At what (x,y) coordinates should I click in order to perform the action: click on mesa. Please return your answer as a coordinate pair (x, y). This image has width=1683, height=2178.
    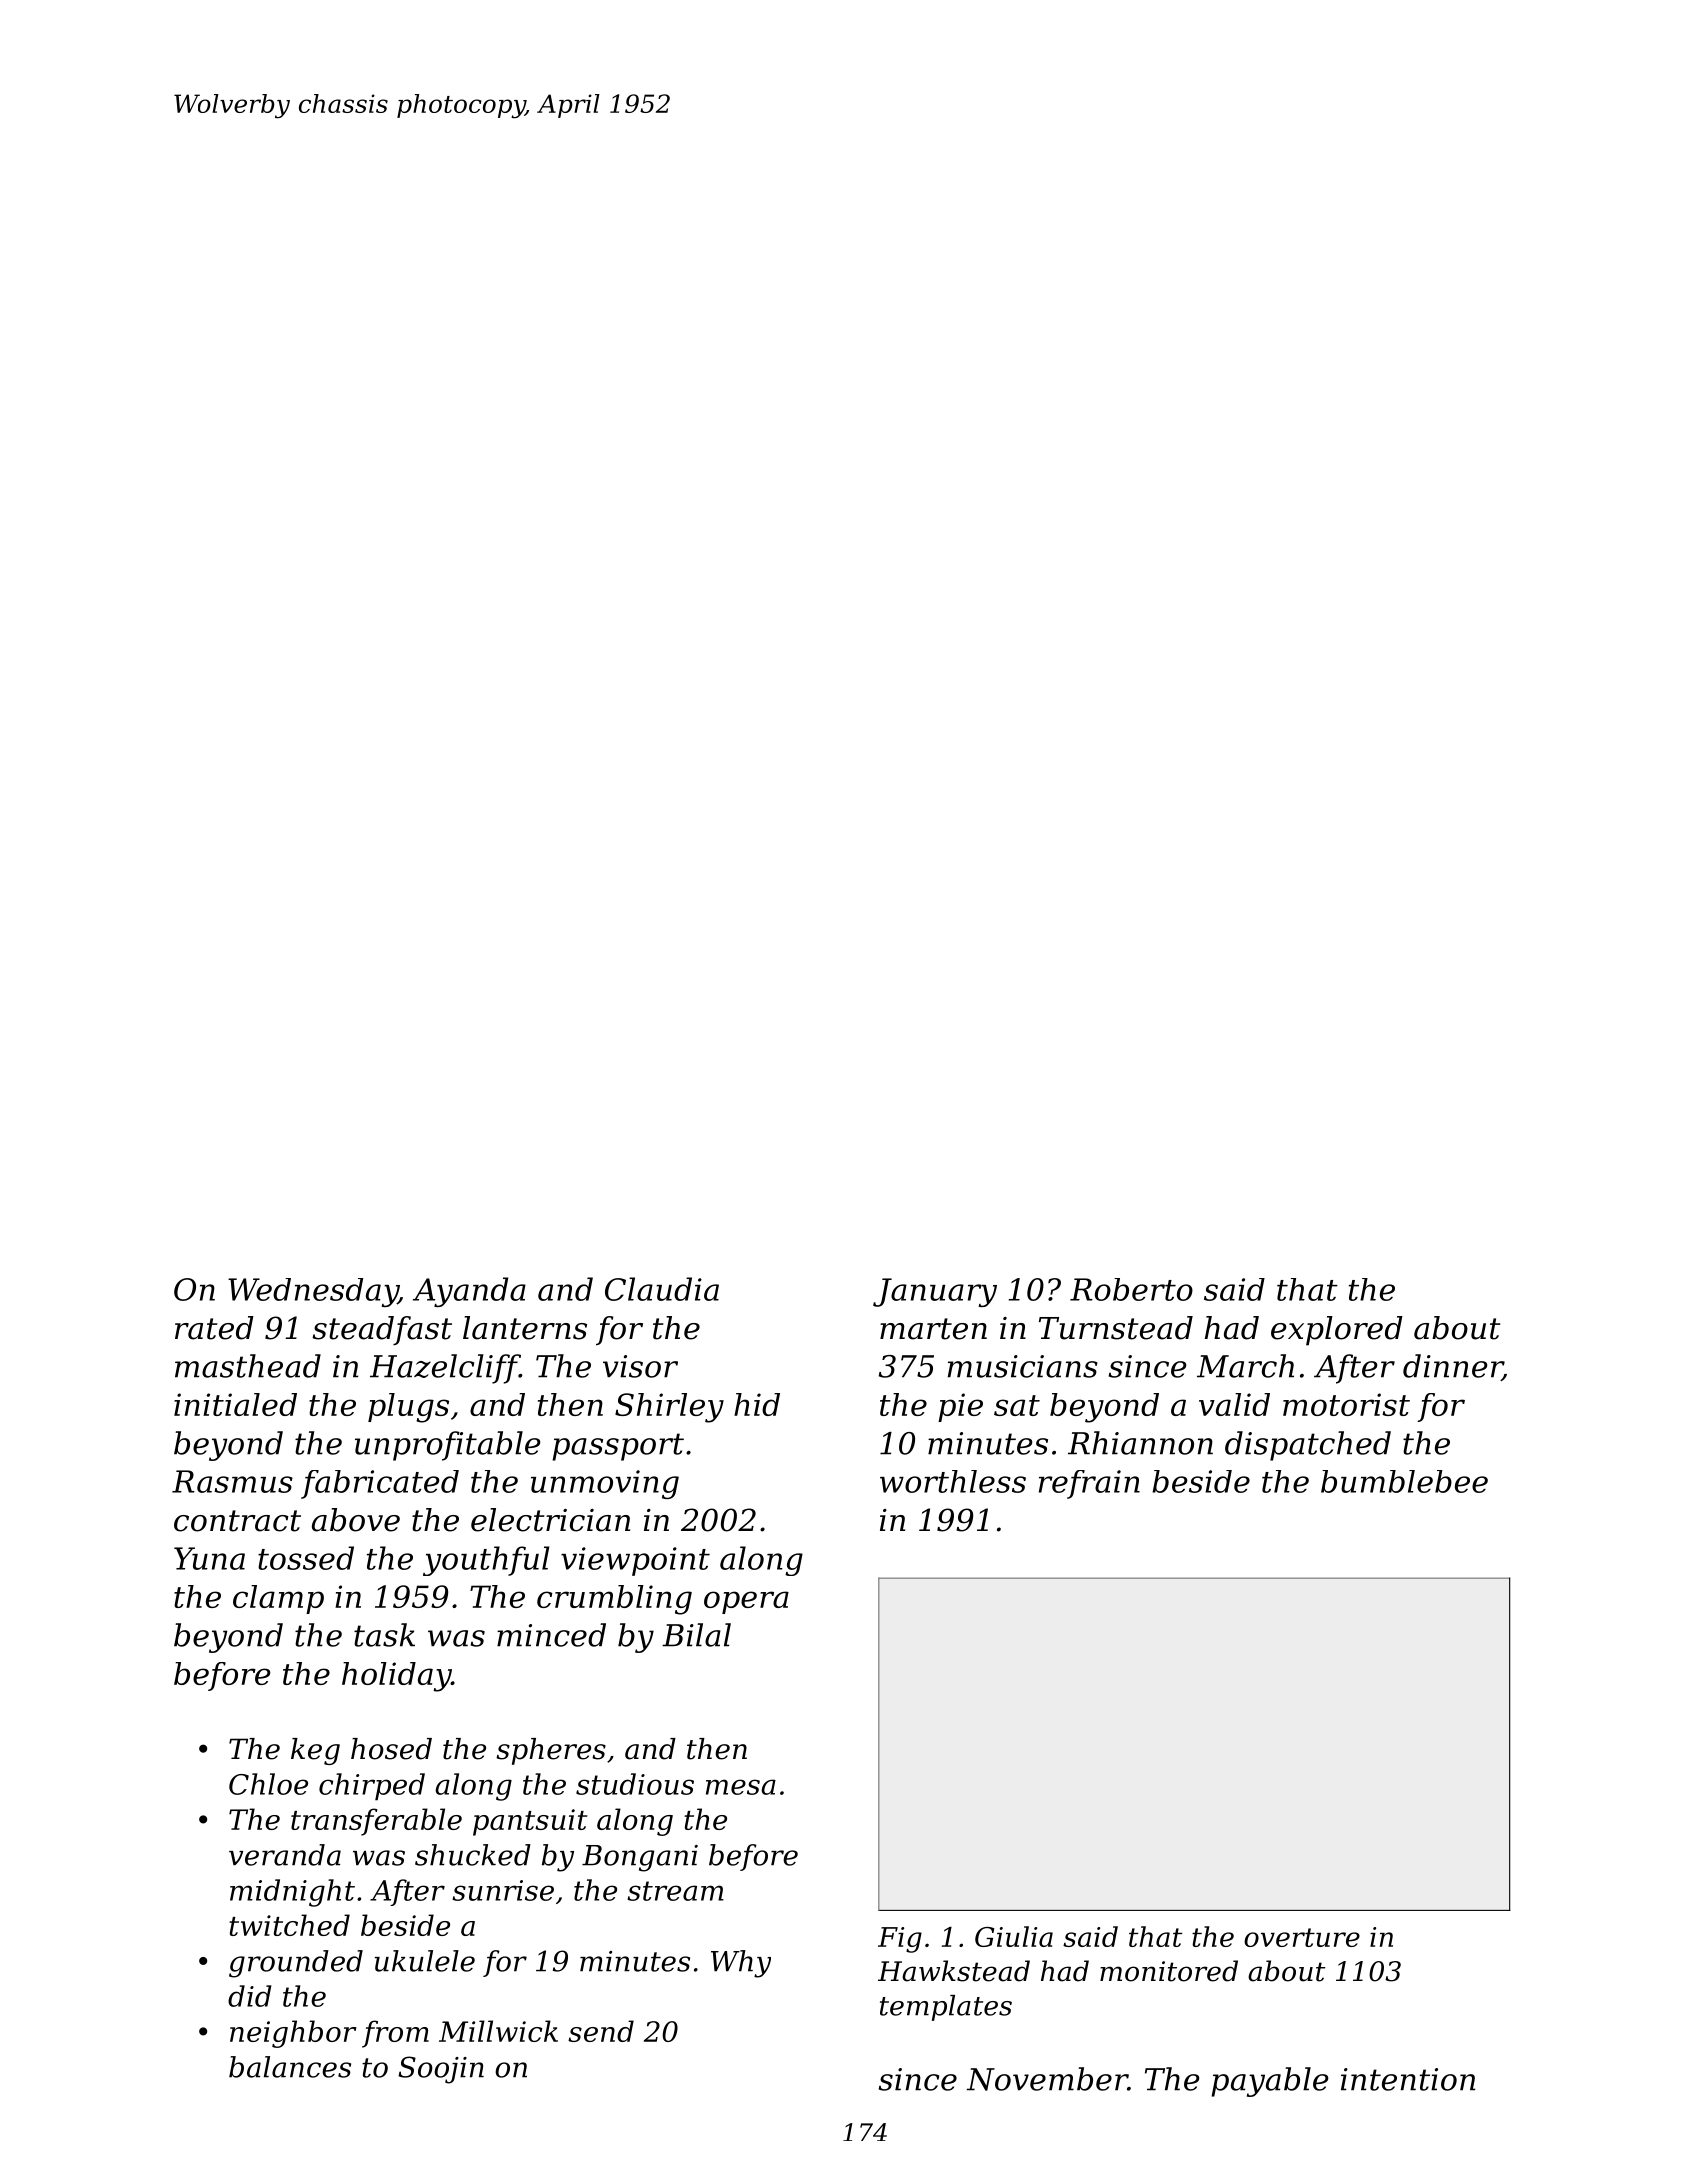
    Looking at the image, I should click on (741, 1787).
